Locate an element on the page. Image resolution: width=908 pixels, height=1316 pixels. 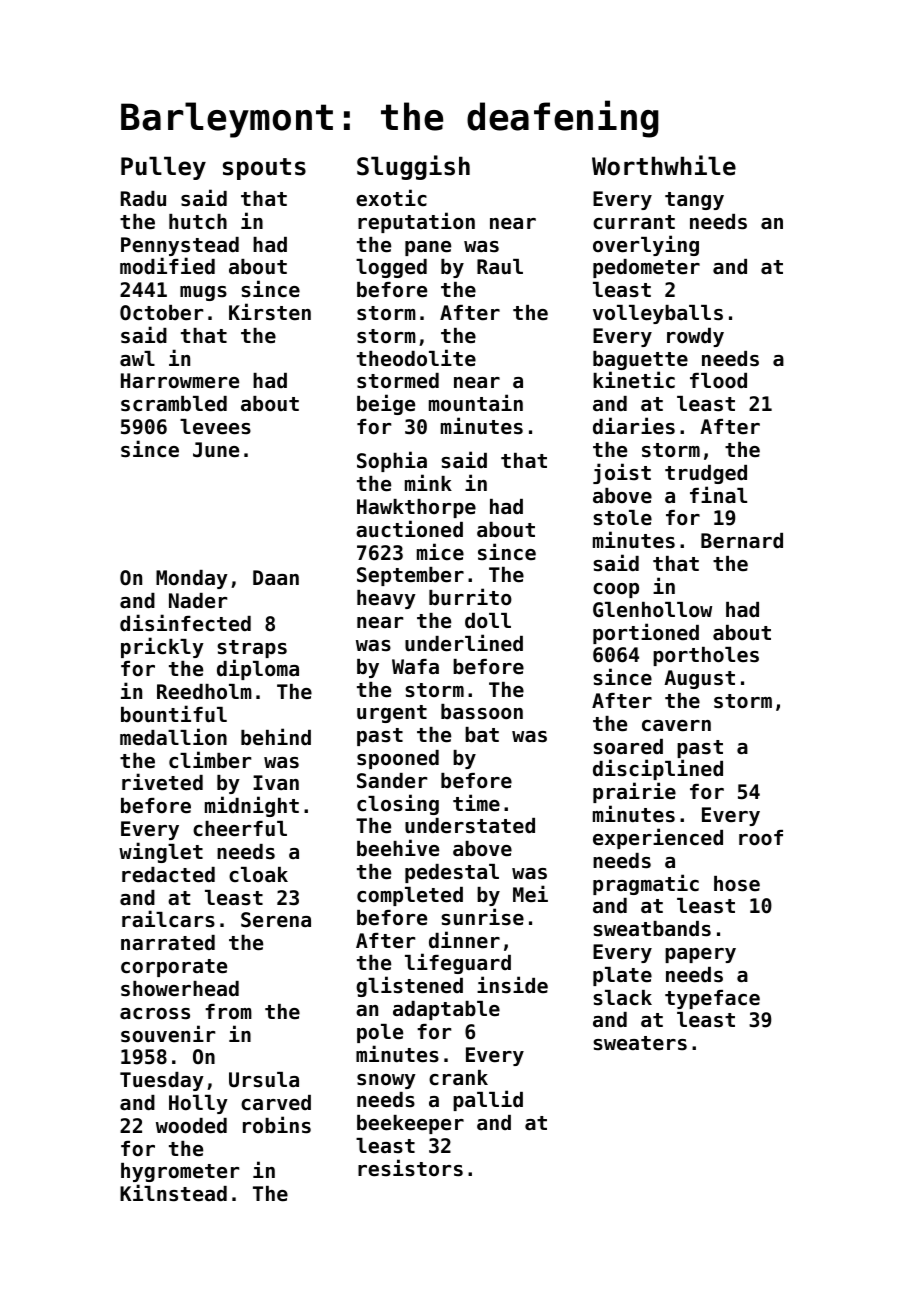
tangy is located at coordinates (694, 201).
